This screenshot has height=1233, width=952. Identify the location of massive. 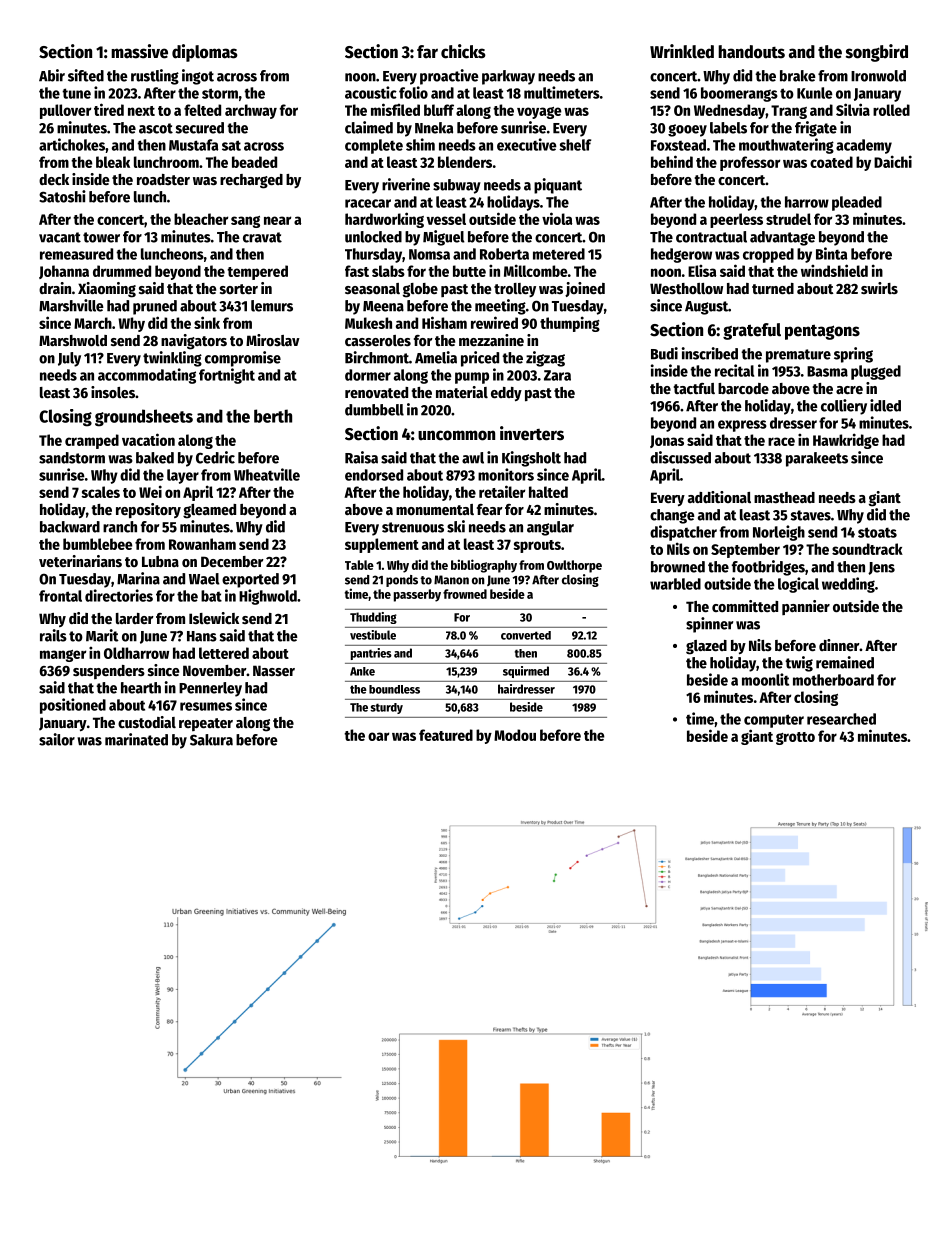
(139, 51).
